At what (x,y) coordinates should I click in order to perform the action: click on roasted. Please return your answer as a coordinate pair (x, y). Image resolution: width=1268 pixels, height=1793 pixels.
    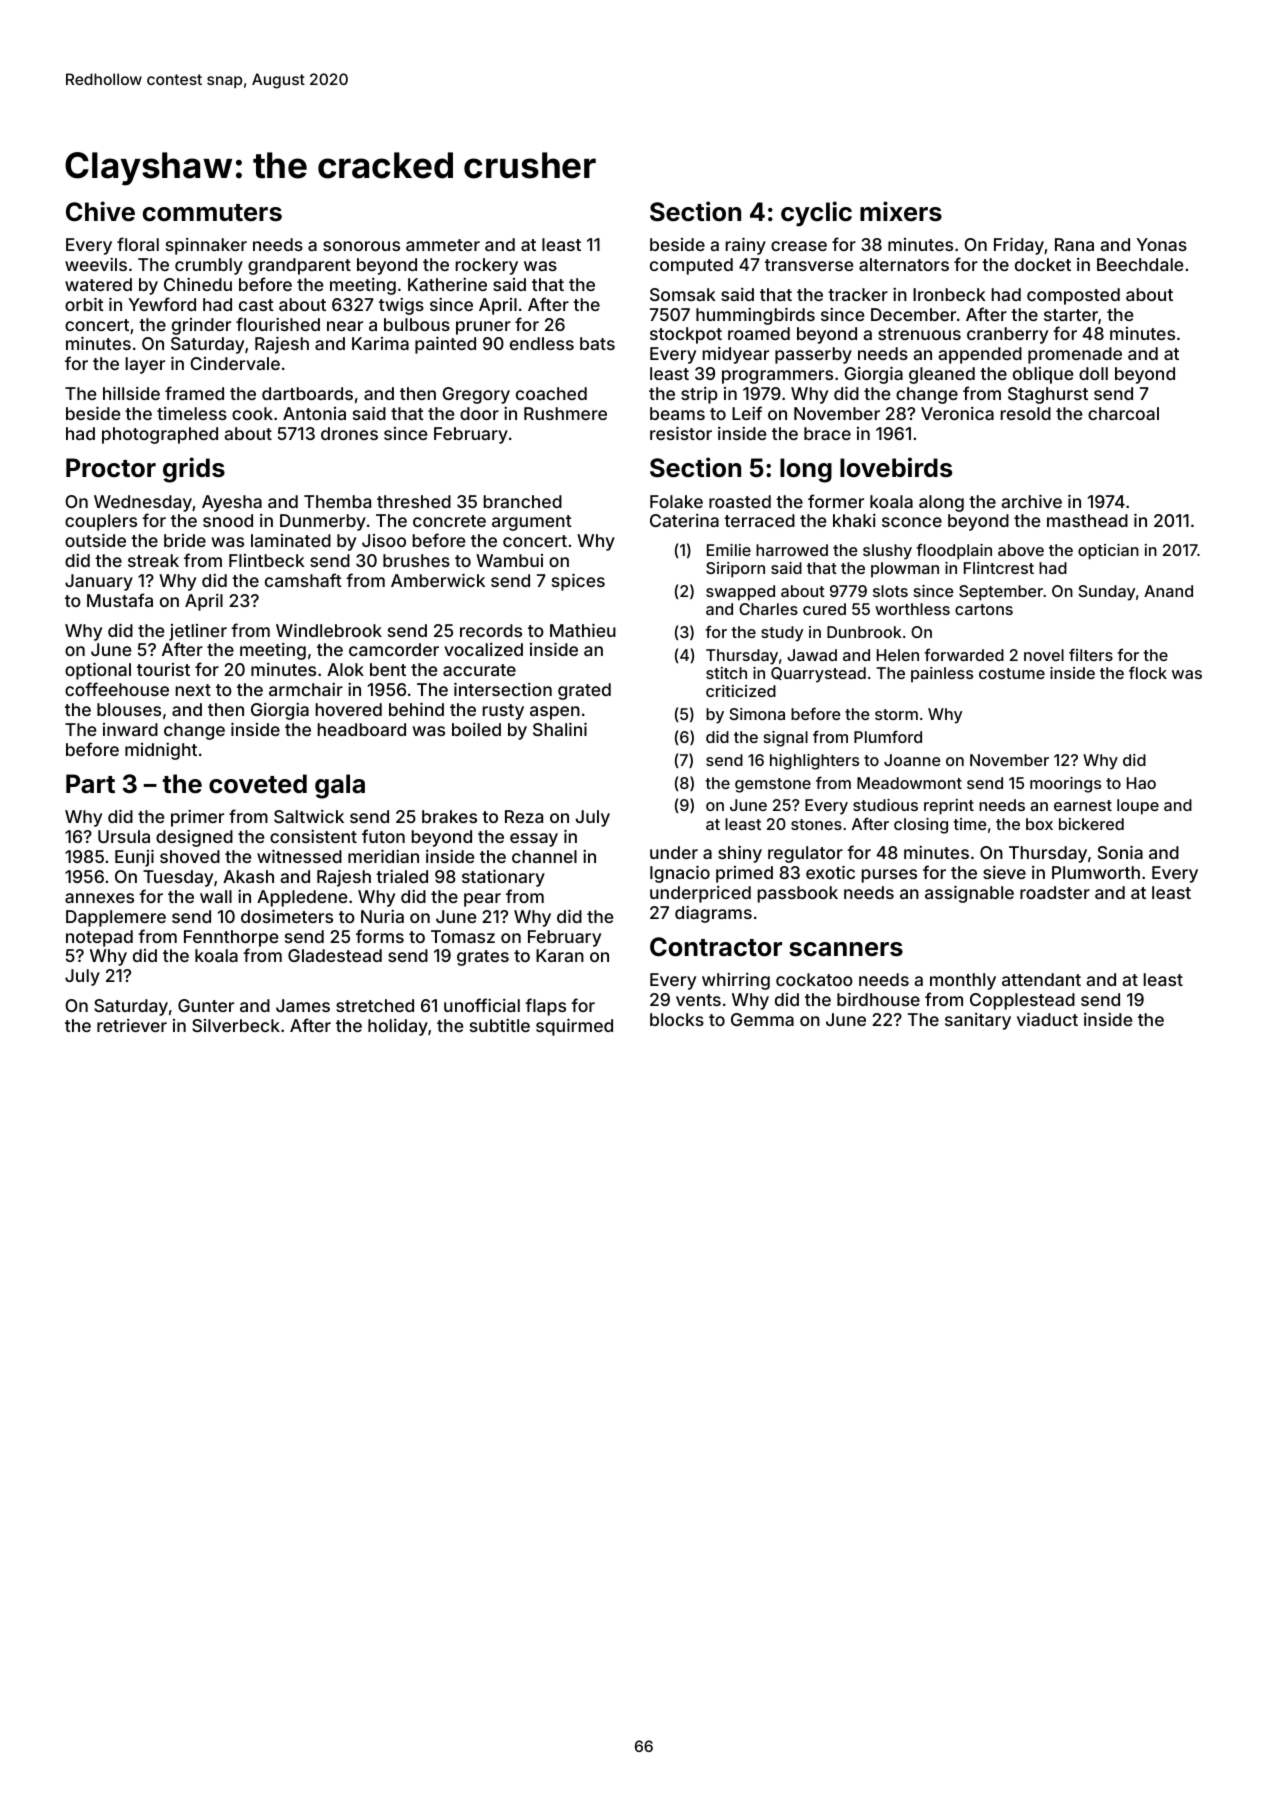
    Looking at the image, I should click on (740, 501).
